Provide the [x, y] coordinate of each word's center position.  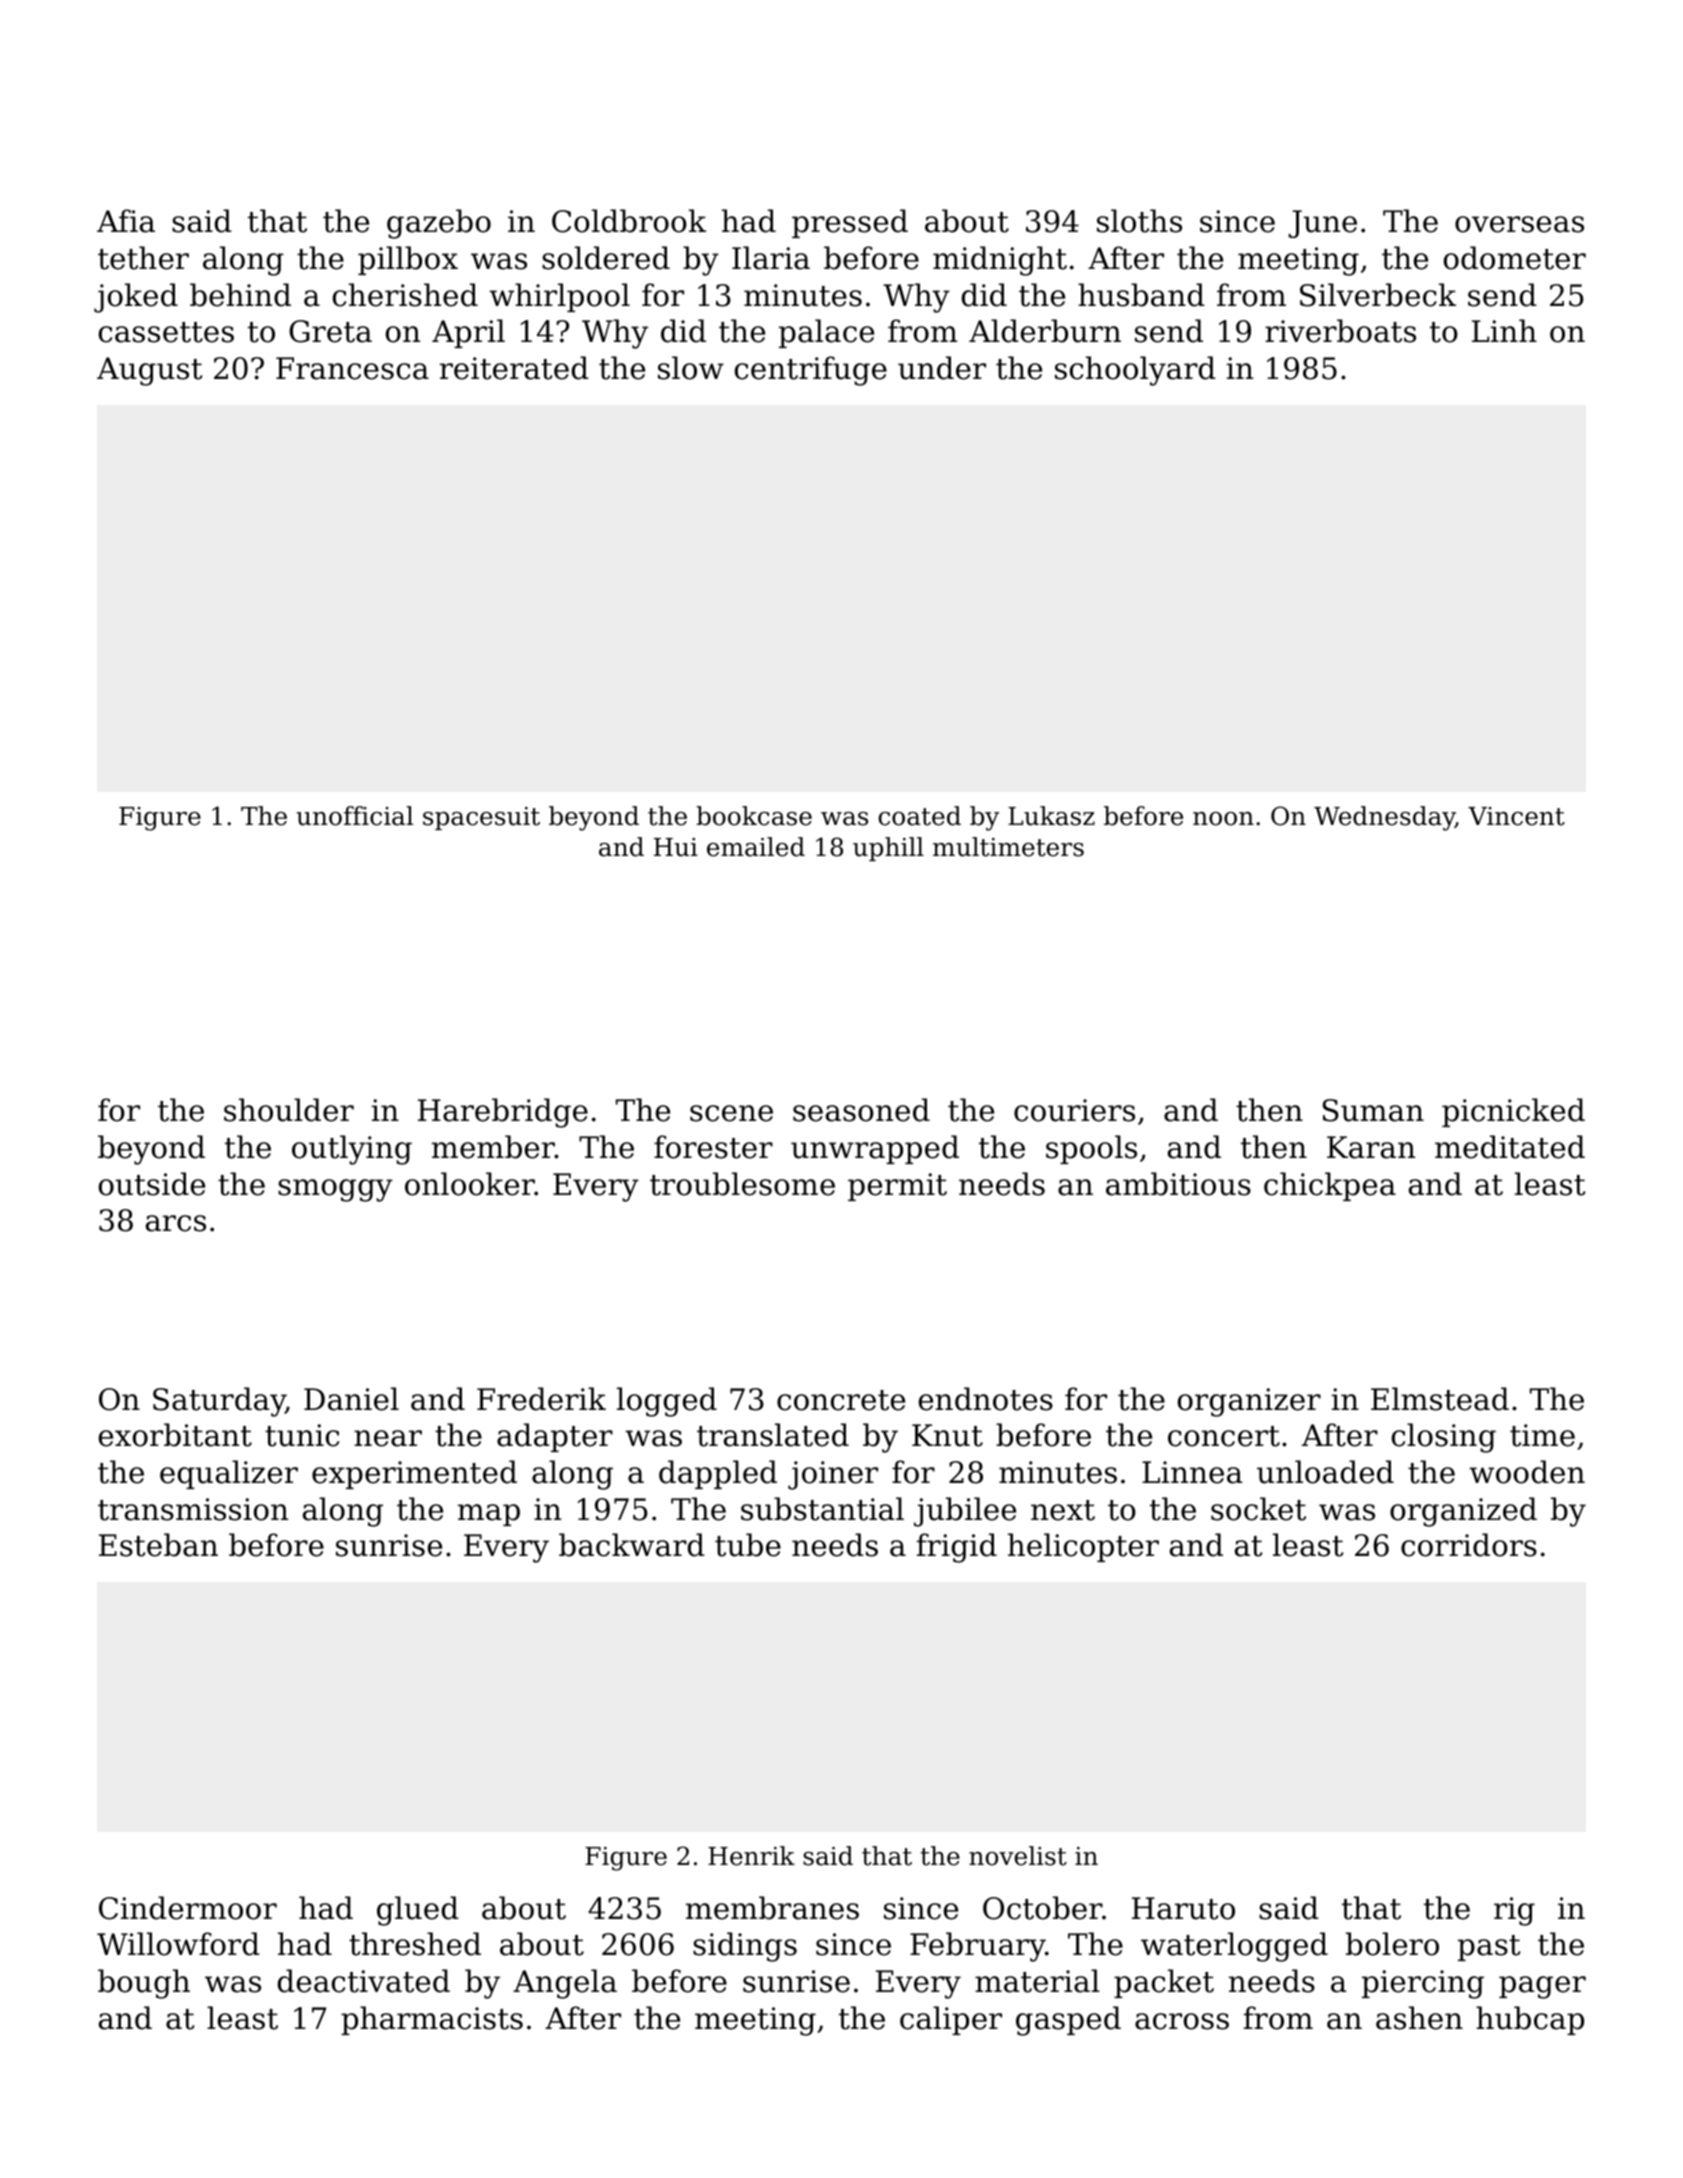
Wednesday [1384, 818]
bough [144, 1984]
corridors [1469, 1545]
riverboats [1340, 331]
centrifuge [811, 371]
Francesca [352, 368]
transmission [193, 1509]
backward [632, 1545]
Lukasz [1051, 816]
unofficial [354, 816]
